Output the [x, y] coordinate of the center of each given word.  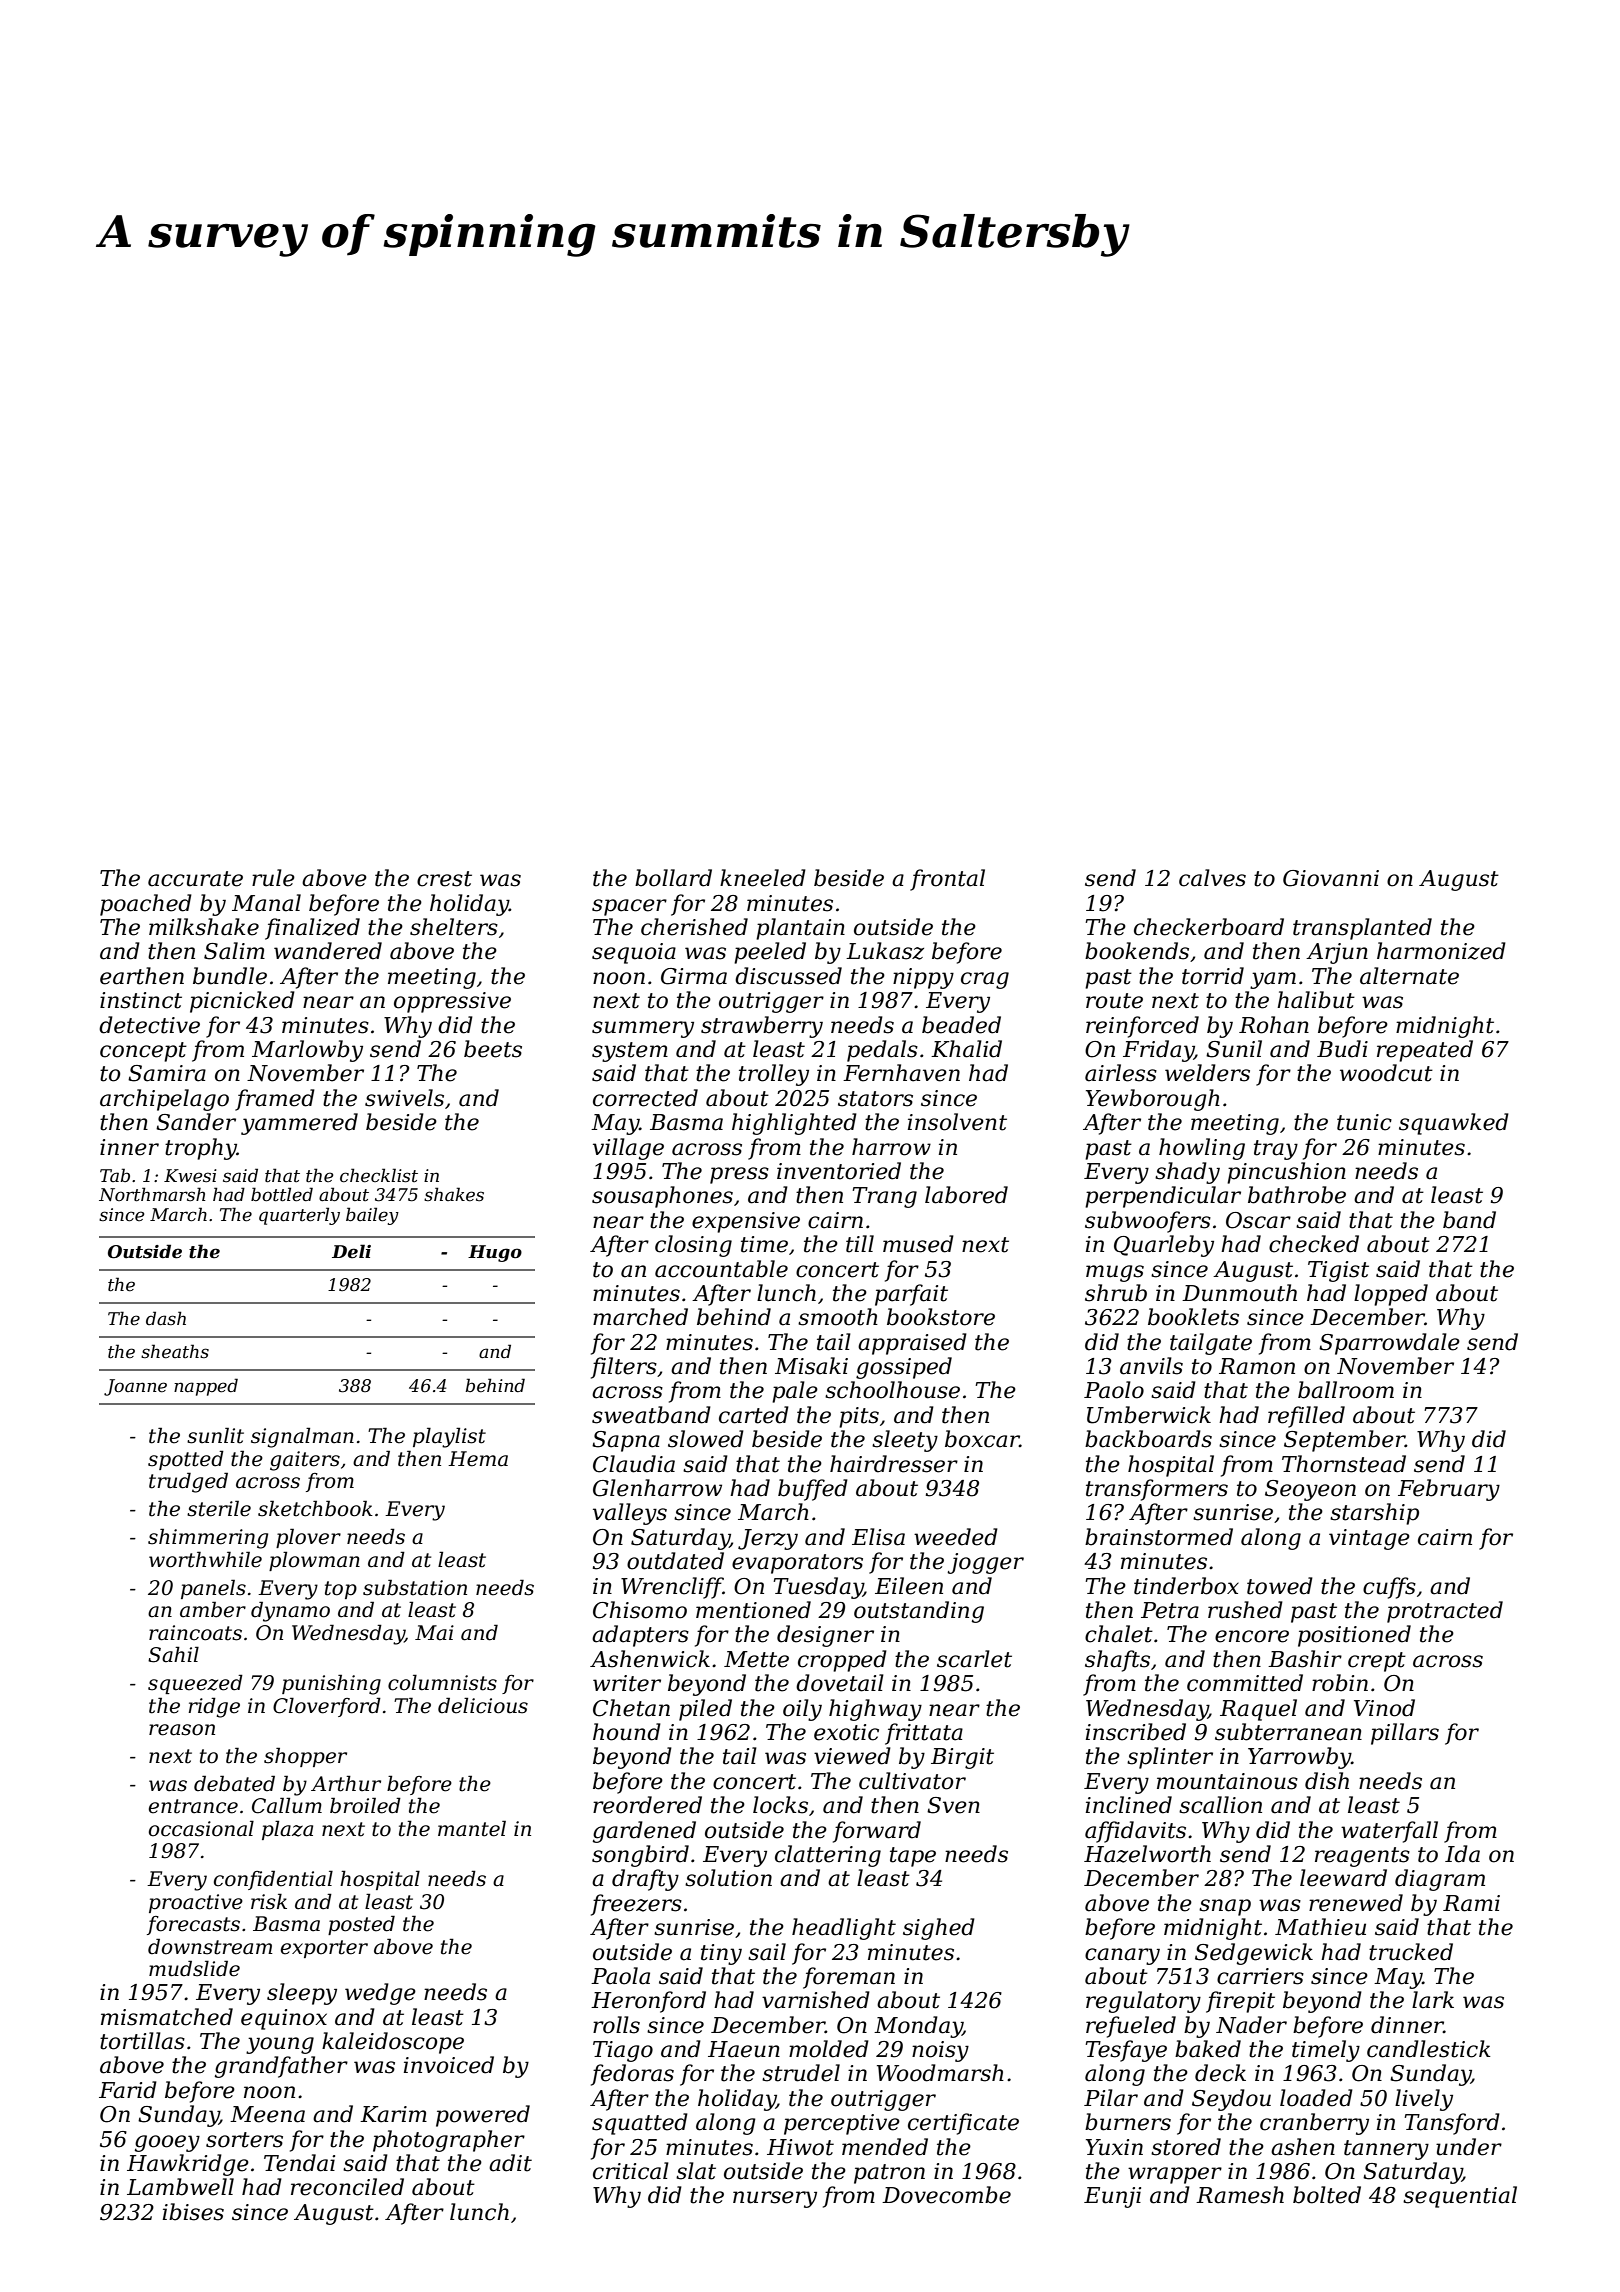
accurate [195, 879]
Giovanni [1331, 878]
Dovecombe [946, 2195]
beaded [961, 1025]
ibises [193, 2212]
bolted [1327, 2195]
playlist [449, 1437]
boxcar [982, 1439]
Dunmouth [1239, 1293]
